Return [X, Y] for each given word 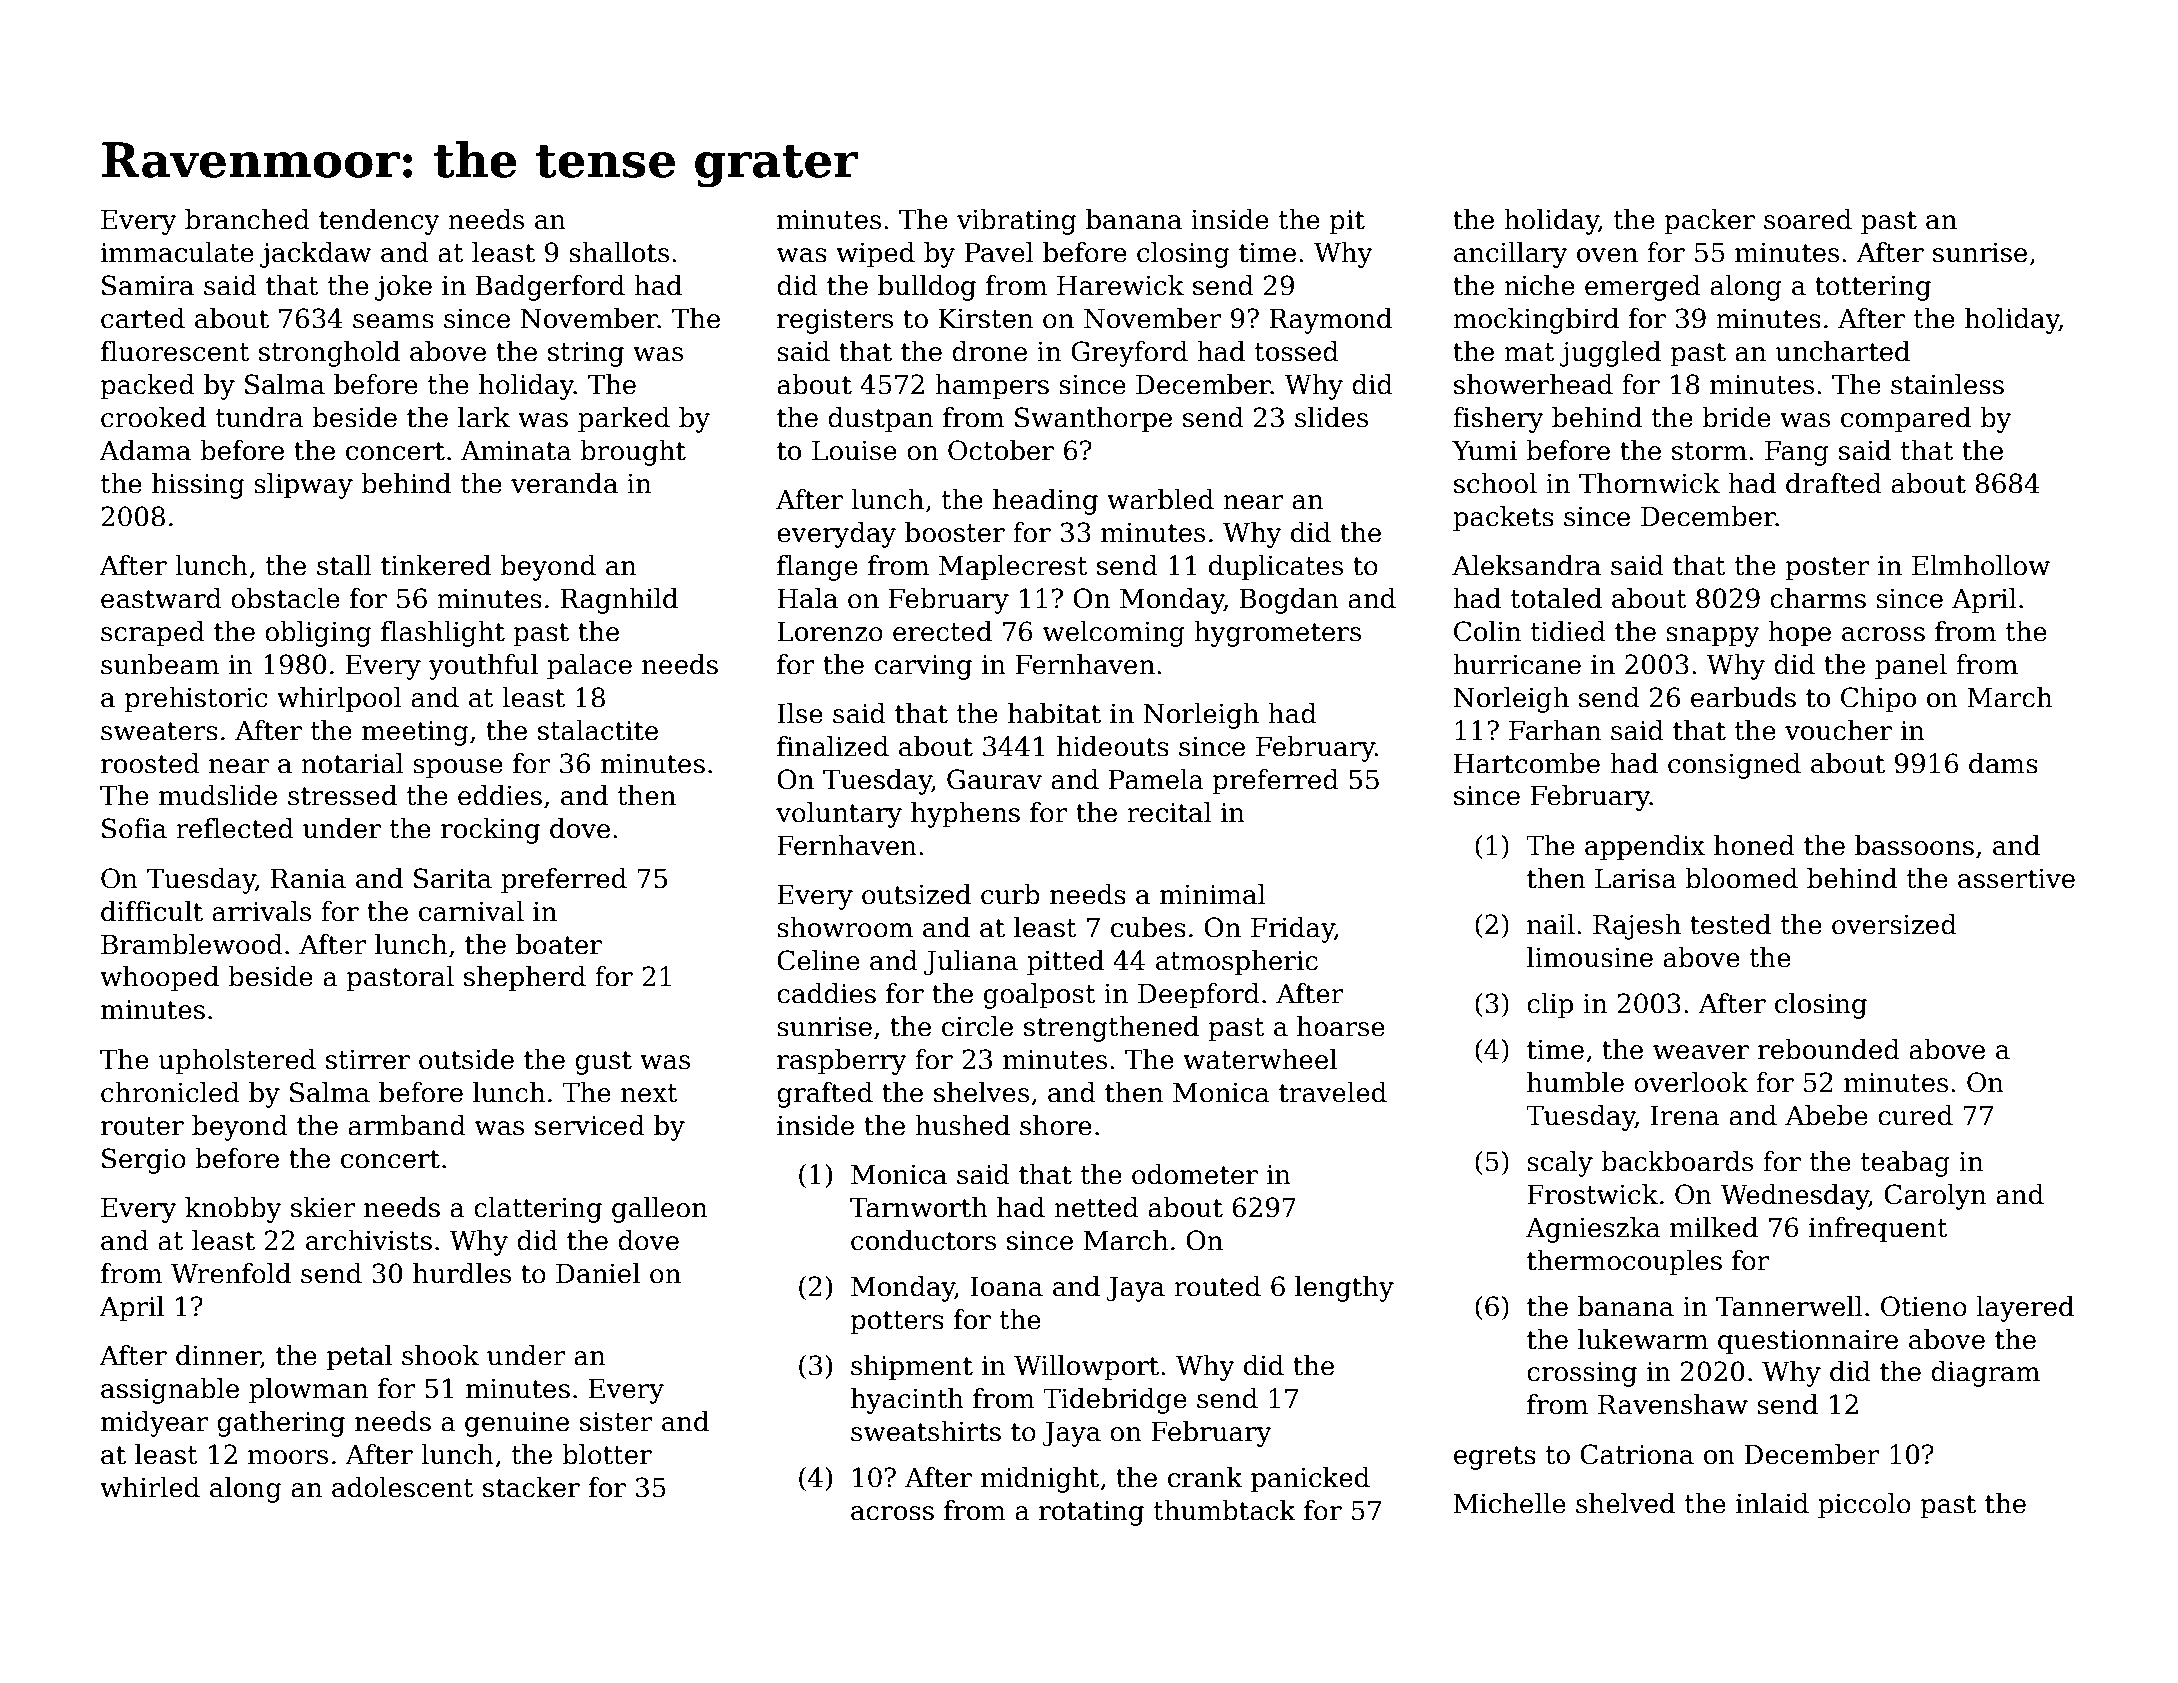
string [586, 354]
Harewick [1120, 285]
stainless [1947, 384]
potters [897, 1323]
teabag [1905, 1164]
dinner [218, 1356]
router [142, 1126]
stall [344, 565]
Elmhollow [1981, 565]
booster [955, 532]
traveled [1333, 1092]
